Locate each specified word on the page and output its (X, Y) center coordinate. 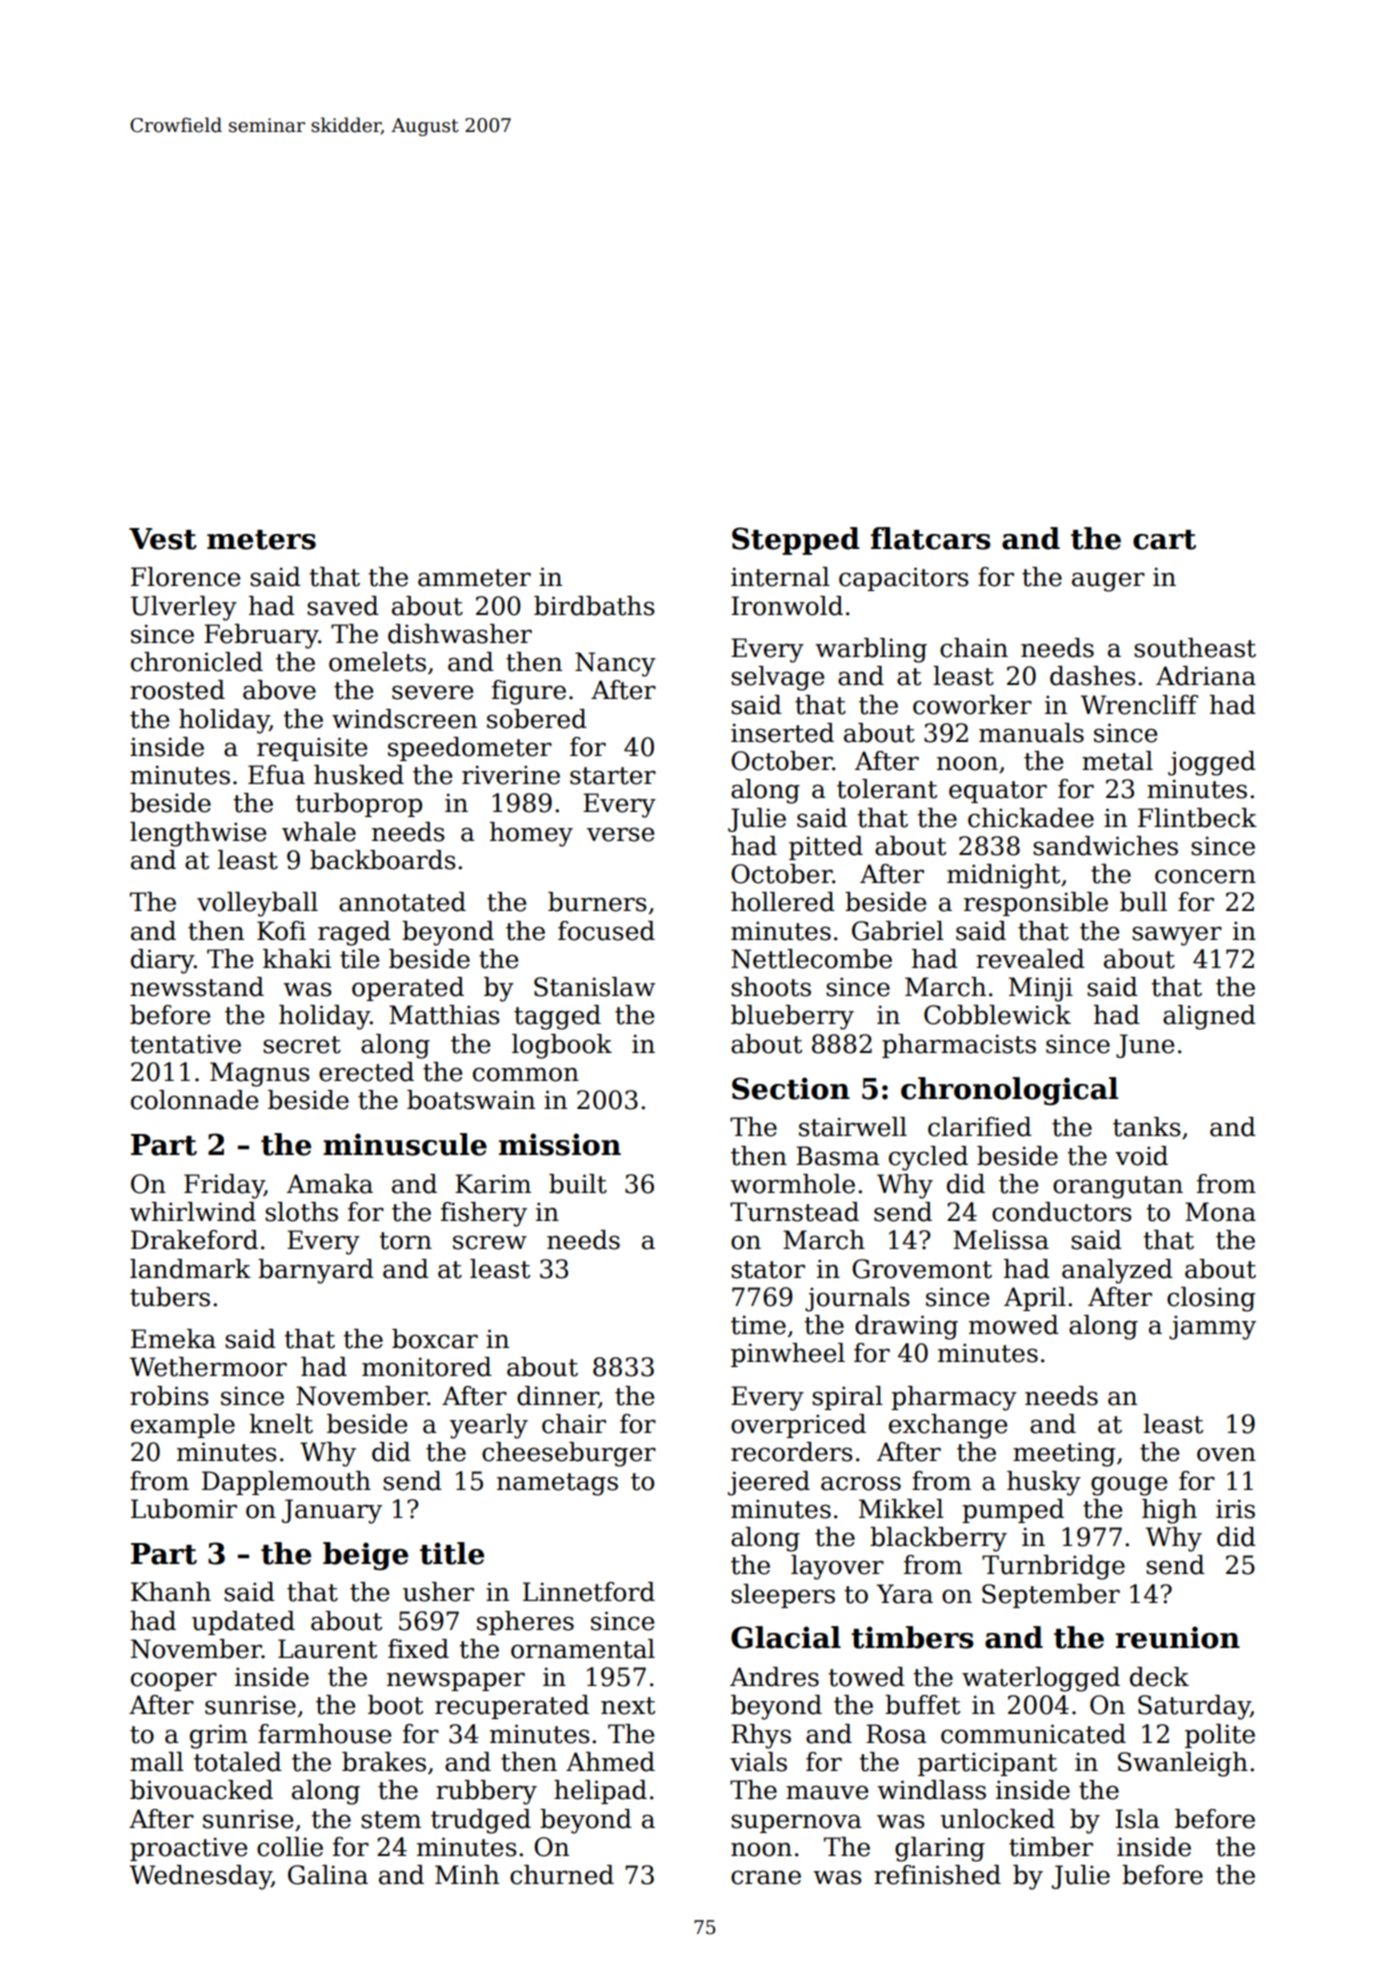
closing (1211, 1299)
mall (157, 1762)
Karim (493, 1184)
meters (261, 540)
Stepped (796, 541)
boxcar (435, 1339)
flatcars (931, 538)
